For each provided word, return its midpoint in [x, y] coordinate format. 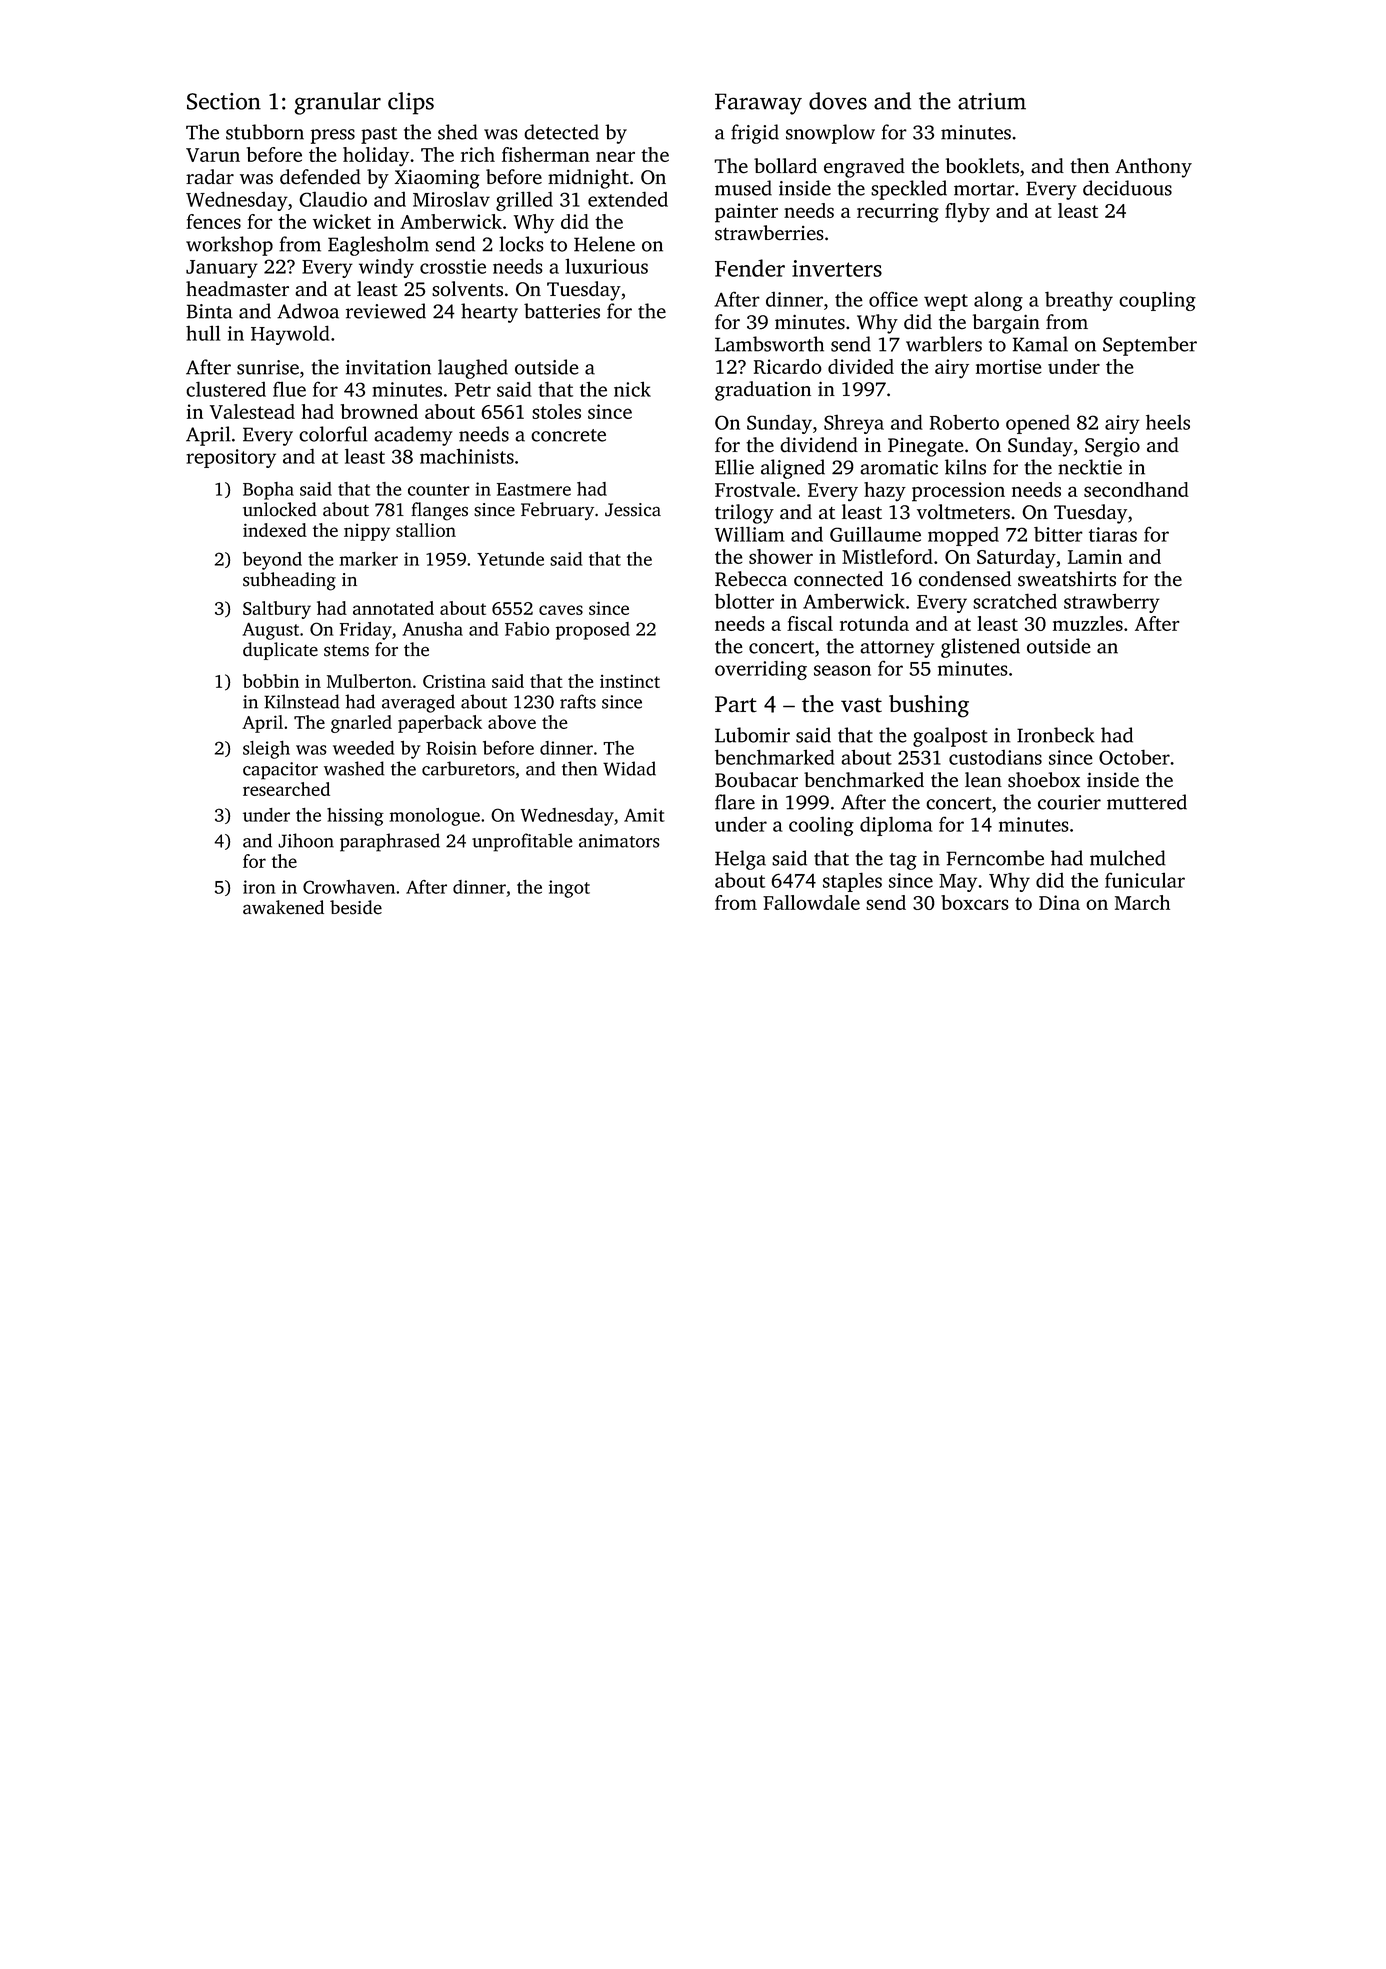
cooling [821, 826]
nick [632, 389]
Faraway [758, 104]
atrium [992, 101]
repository [231, 458]
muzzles [1088, 623]
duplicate [280, 651]
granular [337, 103]
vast [861, 705]
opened [1038, 424]
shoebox [1044, 780]
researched [286, 789]
